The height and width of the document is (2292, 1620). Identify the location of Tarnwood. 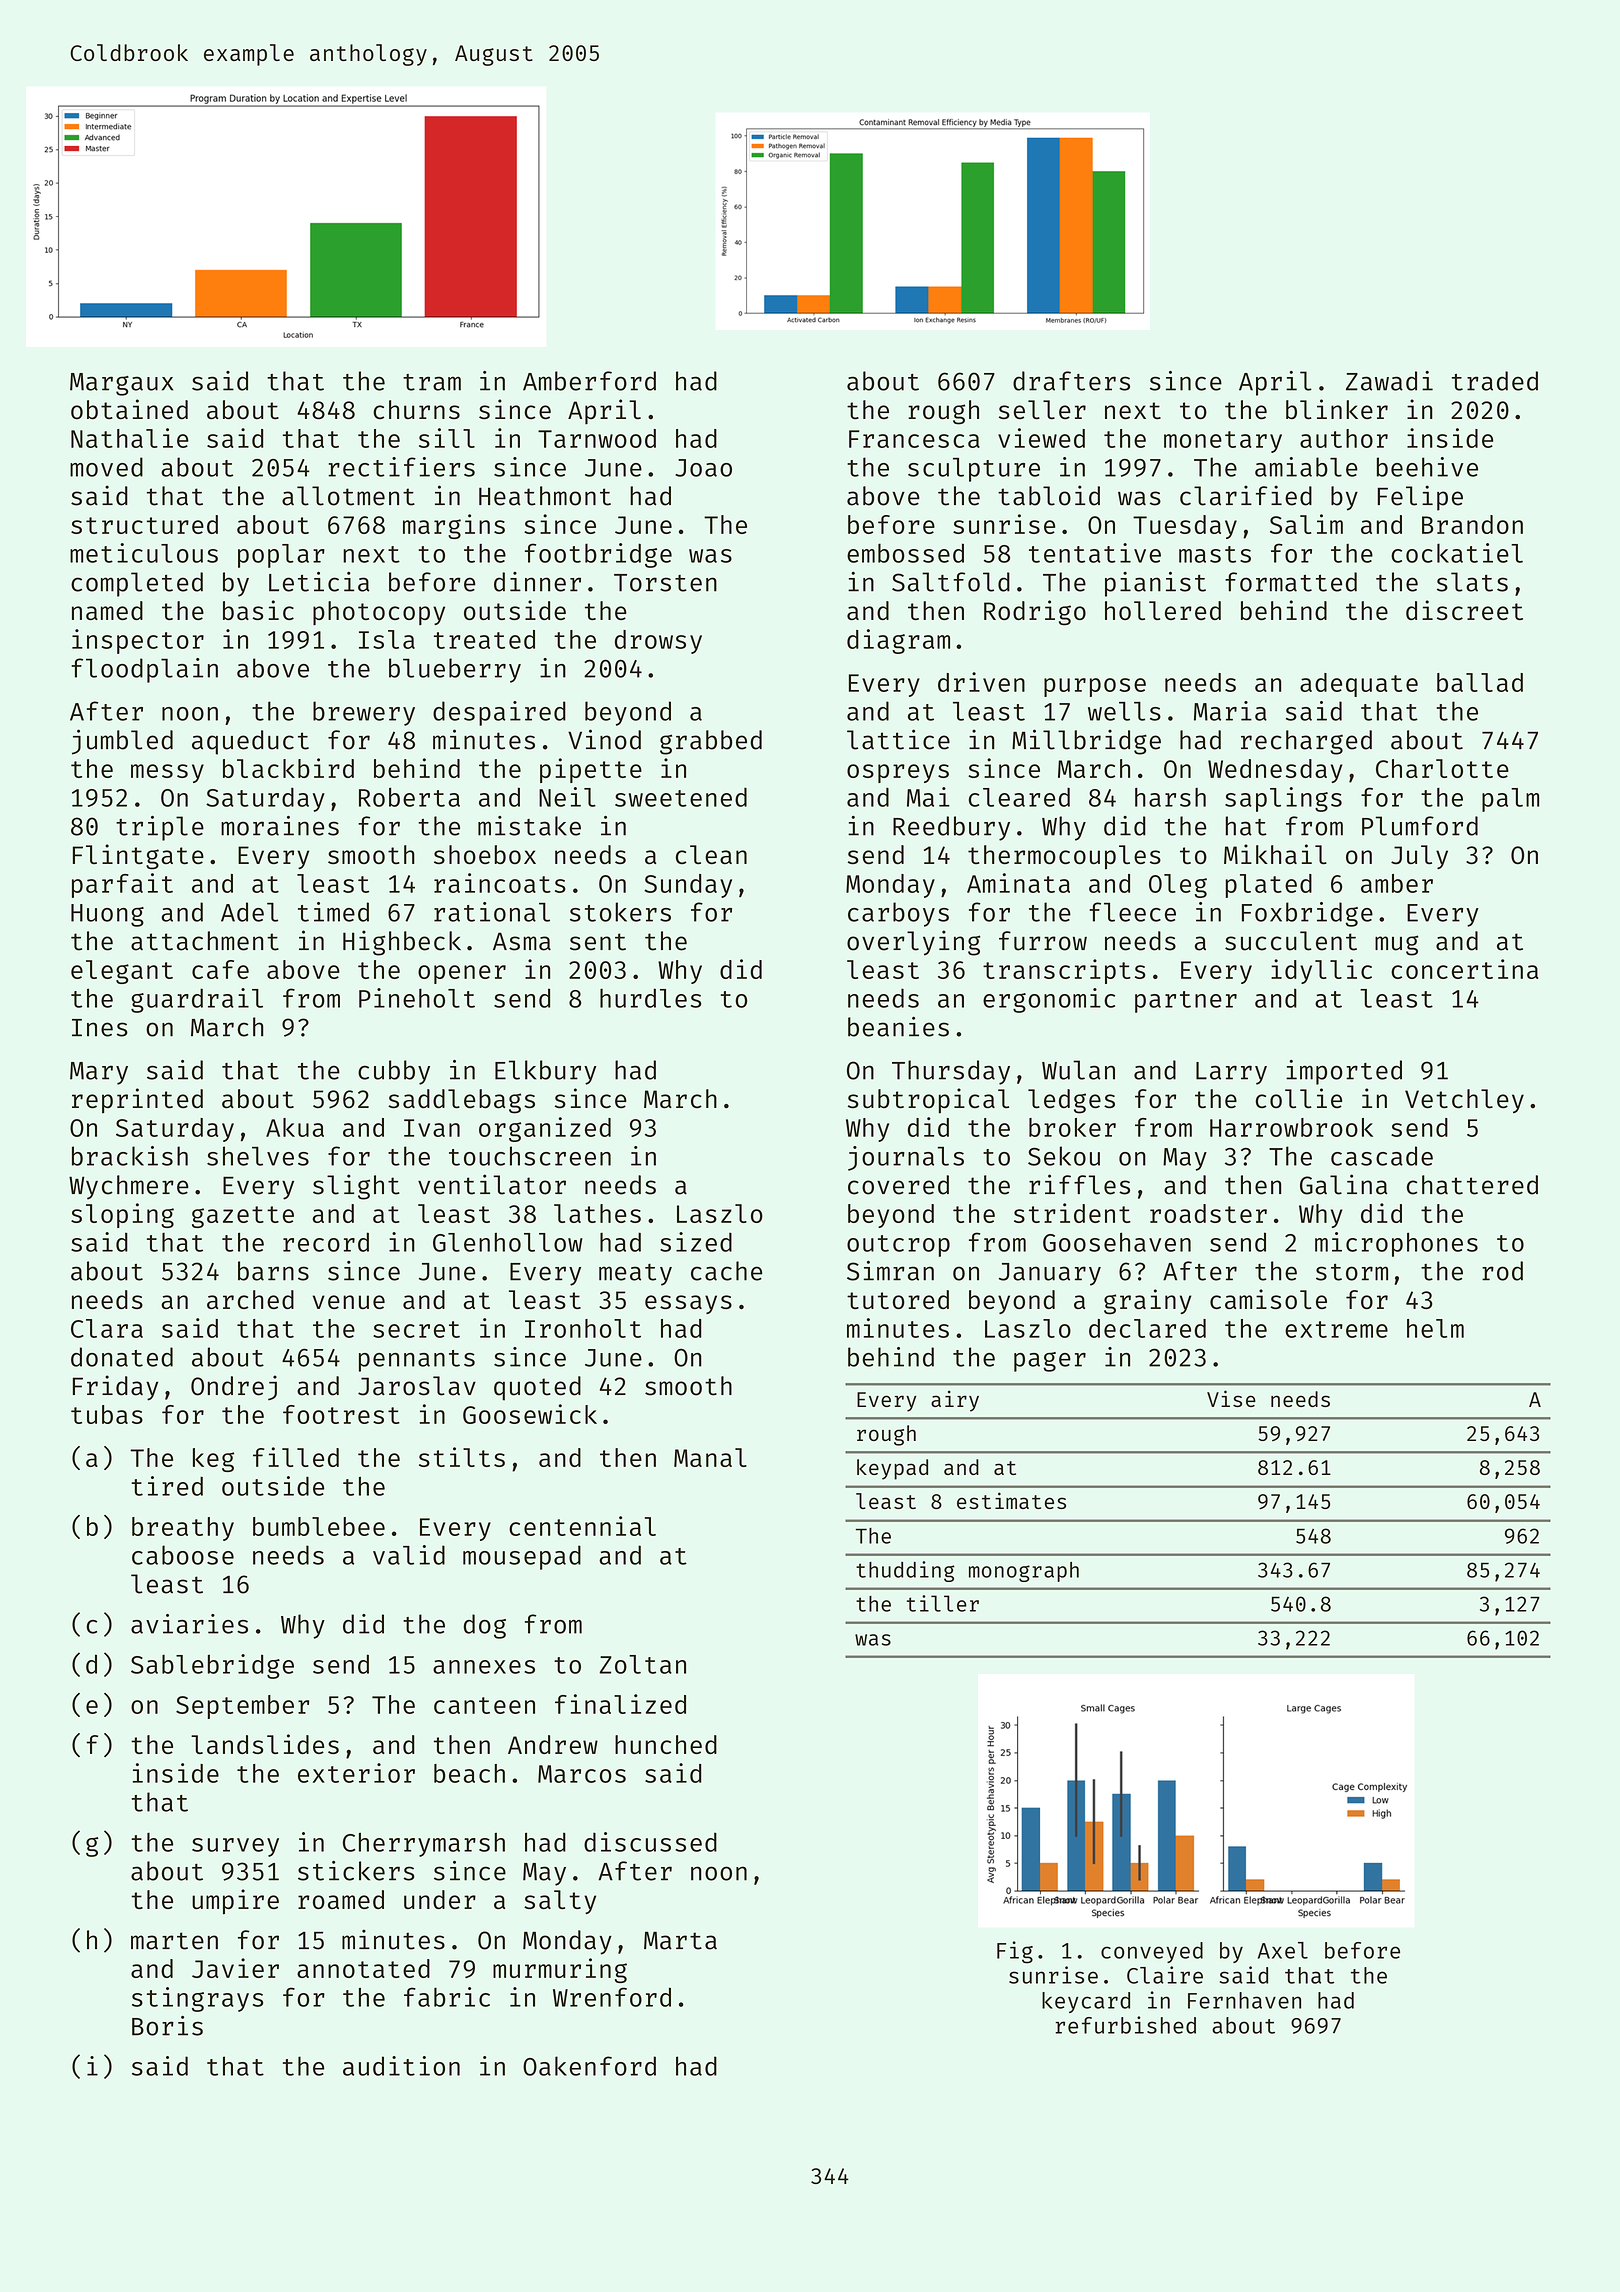
(597, 438).
